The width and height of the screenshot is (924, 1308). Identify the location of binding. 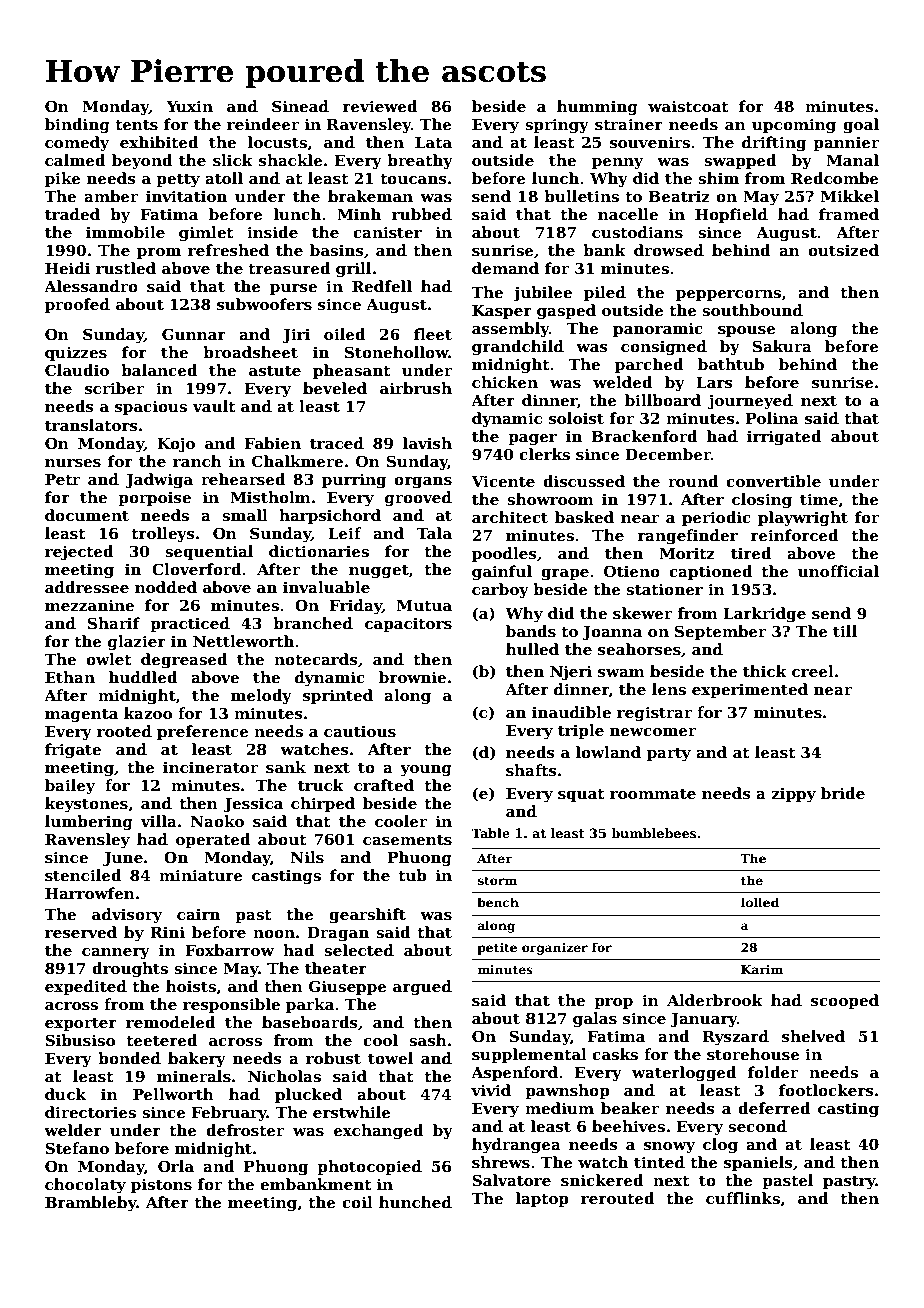
(77, 126).
